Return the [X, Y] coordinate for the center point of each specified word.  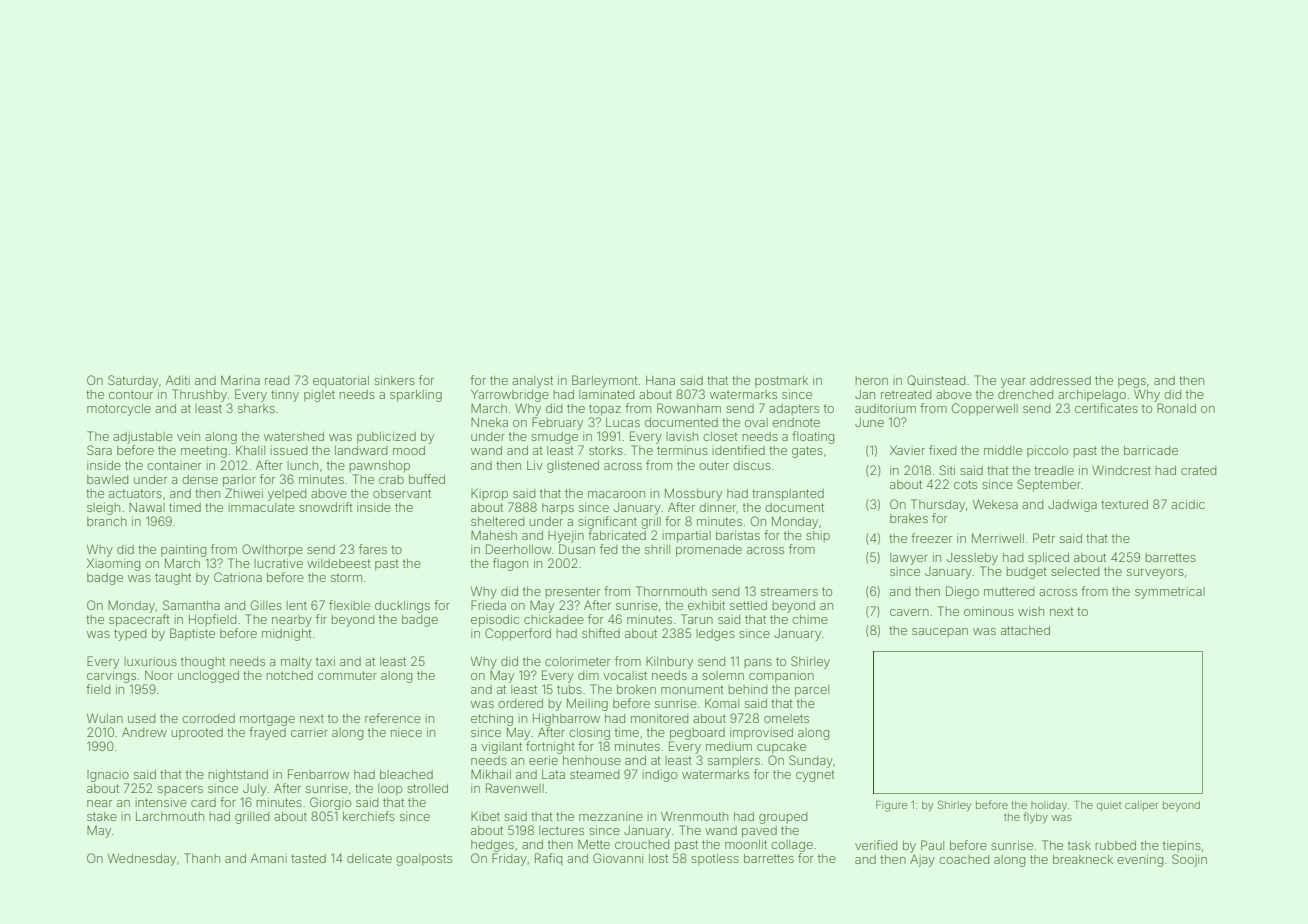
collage [792, 846]
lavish [682, 436]
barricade [1151, 450]
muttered [1009, 591]
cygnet [815, 776]
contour [131, 394]
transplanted [788, 495]
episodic [495, 621]
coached [964, 859]
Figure [891, 806]
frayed [267, 733]
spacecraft [139, 620]
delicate [369, 858]
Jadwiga [1072, 506]
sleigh [103, 509]
